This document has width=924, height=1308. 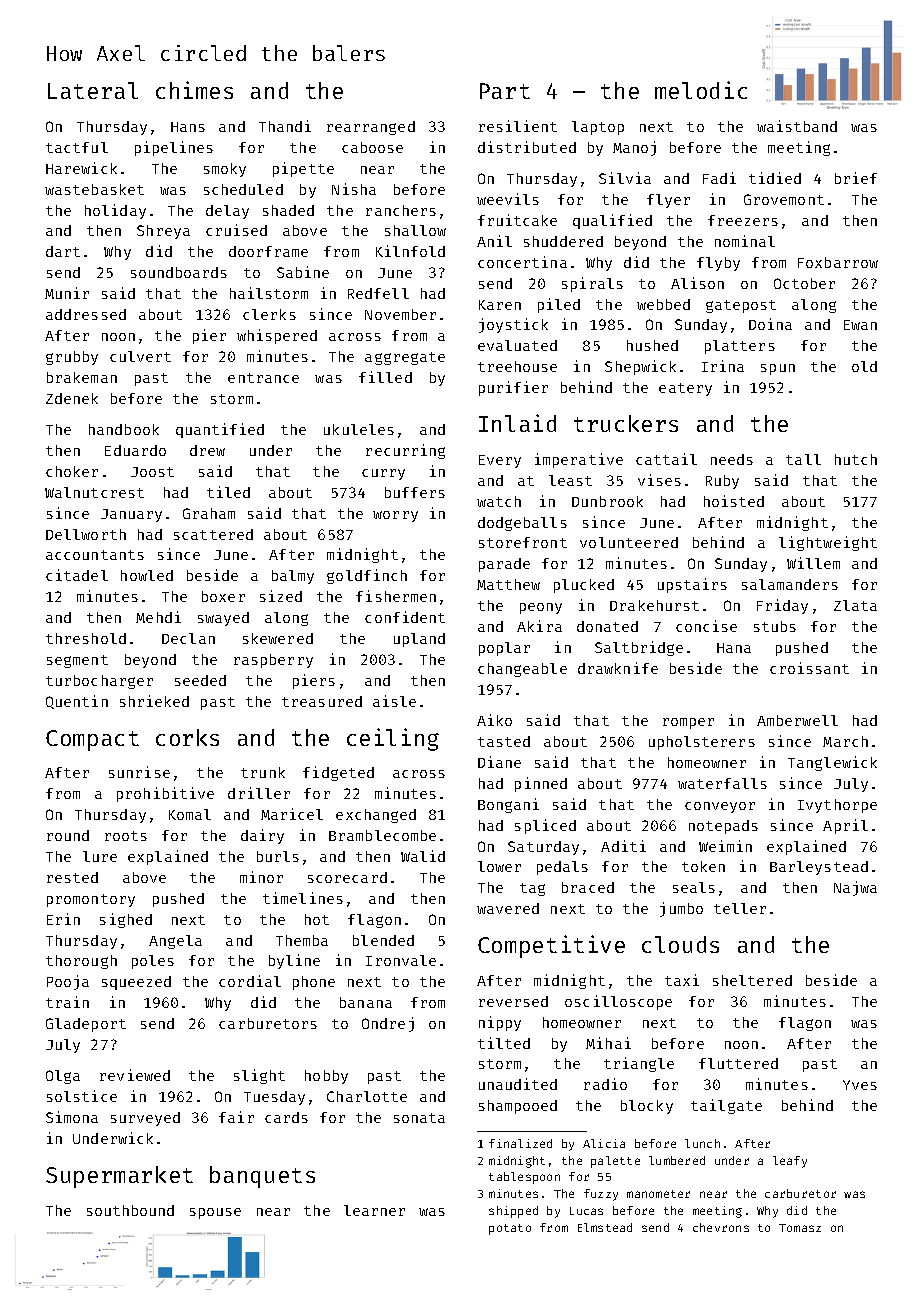 I want to click on shipped, so click(x=513, y=1212).
